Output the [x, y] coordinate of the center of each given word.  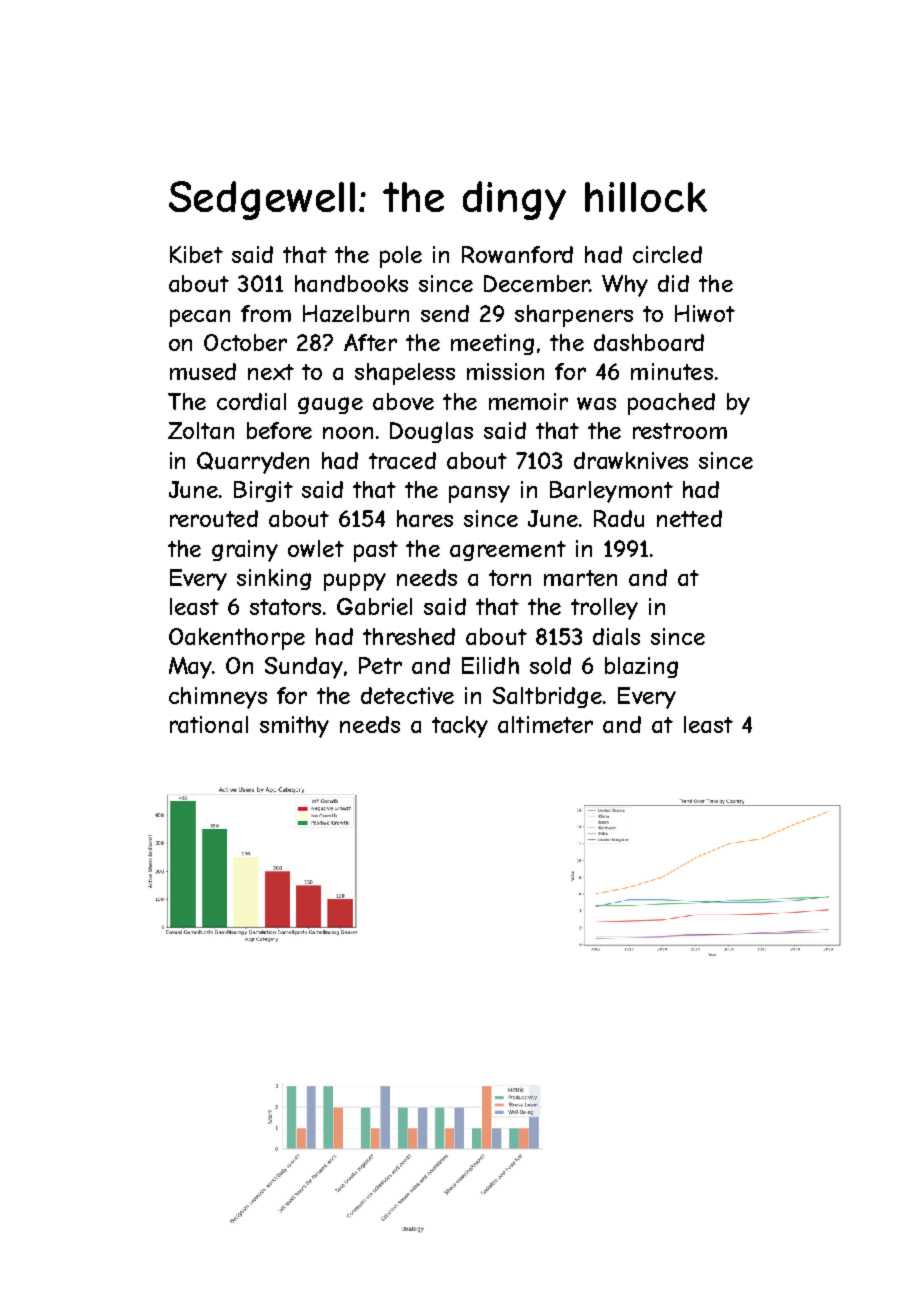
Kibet [196, 254]
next [271, 372]
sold [550, 665]
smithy [294, 727]
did [673, 283]
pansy [479, 494]
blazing [641, 667]
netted [689, 518]
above [403, 401]
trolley [604, 609]
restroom [680, 431]
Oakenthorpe [237, 639]
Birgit [263, 491]
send [445, 313]
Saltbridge [547, 697]
